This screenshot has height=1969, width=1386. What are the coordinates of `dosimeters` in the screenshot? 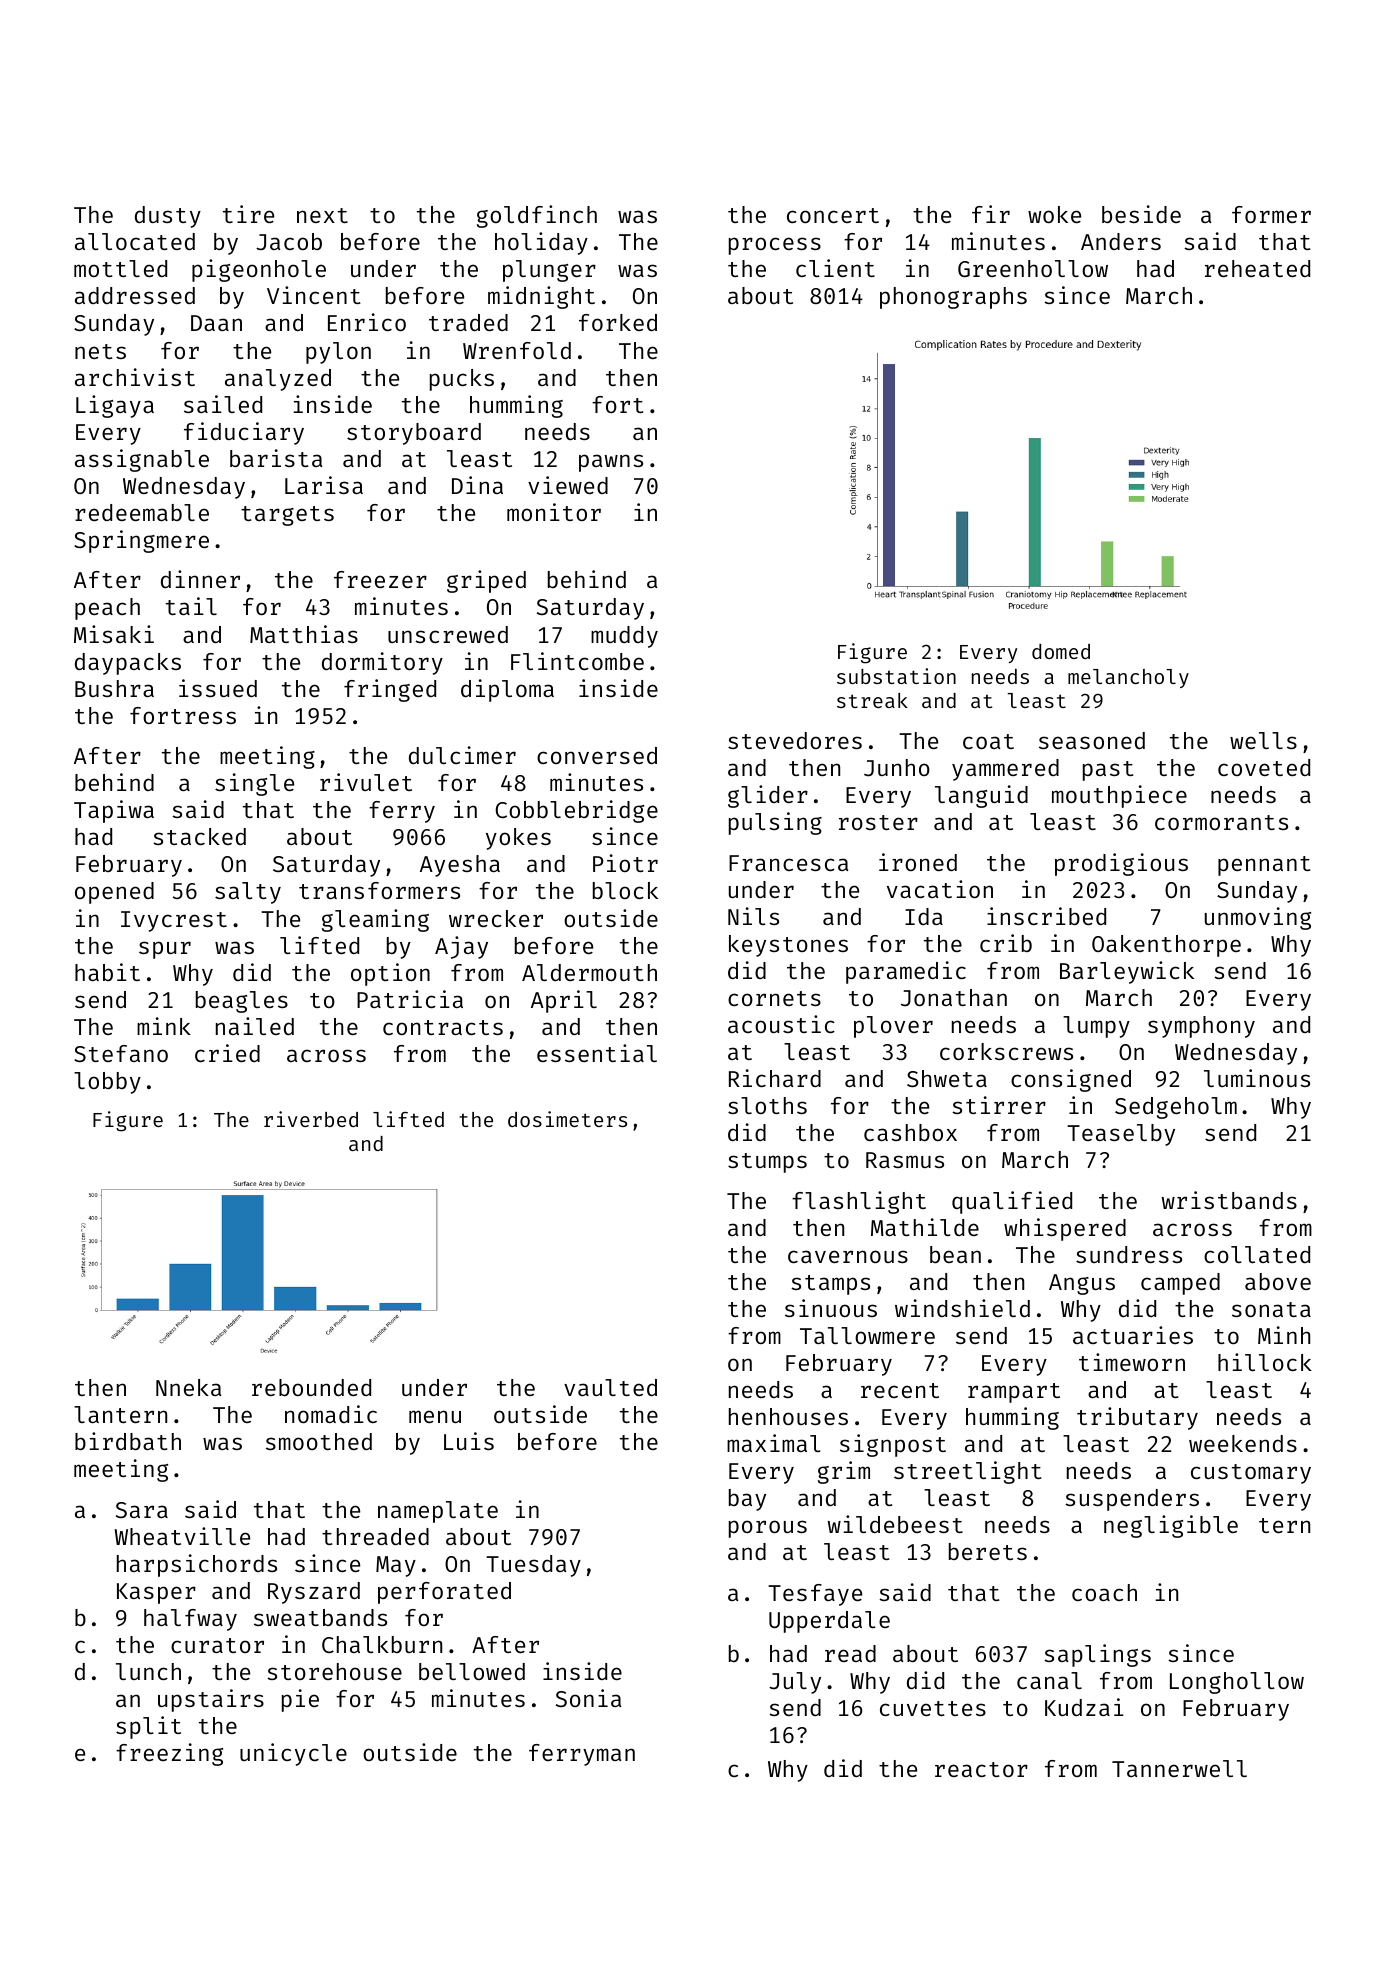 It's located at (567, 1119).
